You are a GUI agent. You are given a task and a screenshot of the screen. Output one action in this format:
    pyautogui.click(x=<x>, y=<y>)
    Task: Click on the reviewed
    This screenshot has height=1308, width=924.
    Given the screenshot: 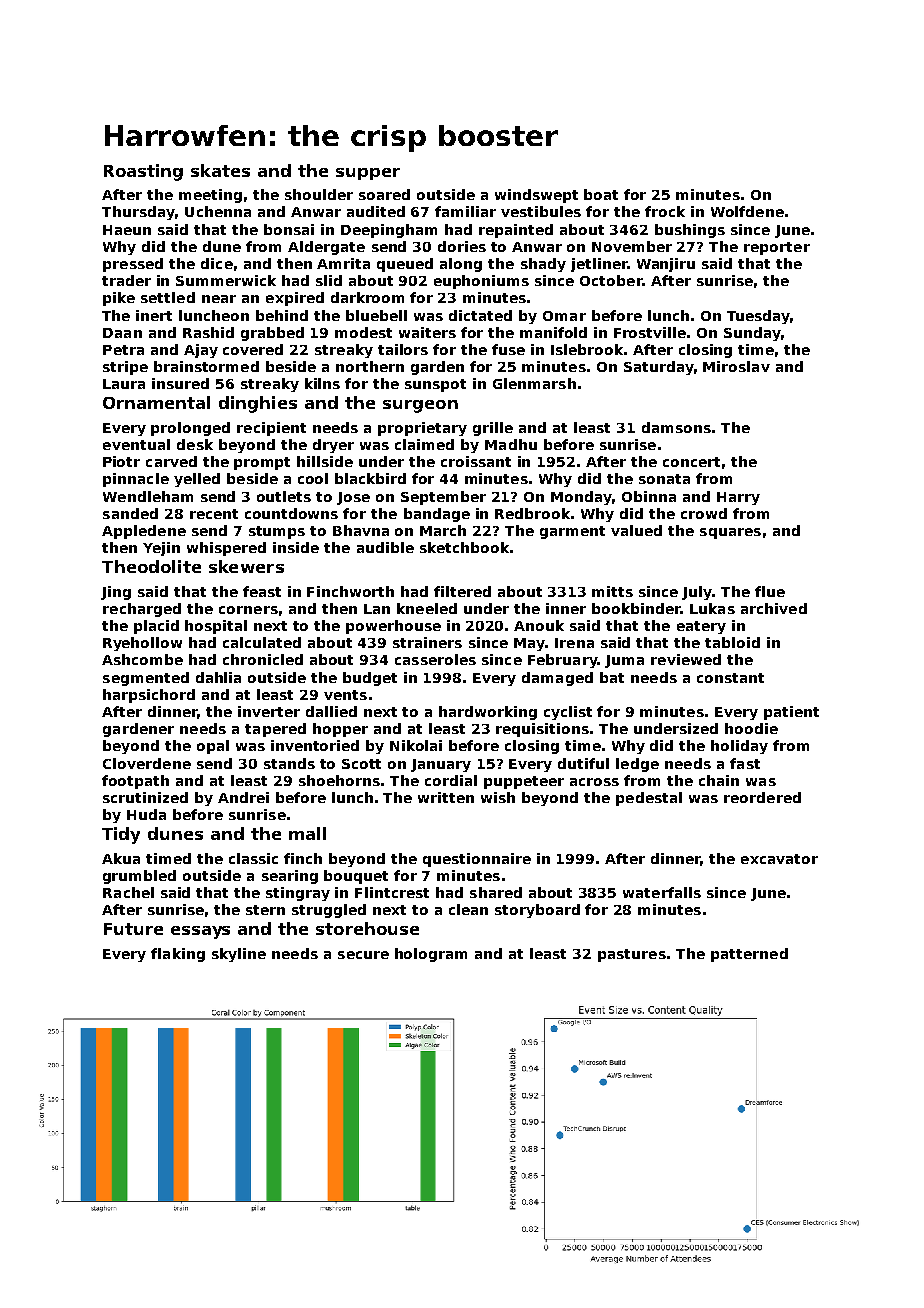 What is the action you would take?
    pyautogui.click(x=686, y=659)
